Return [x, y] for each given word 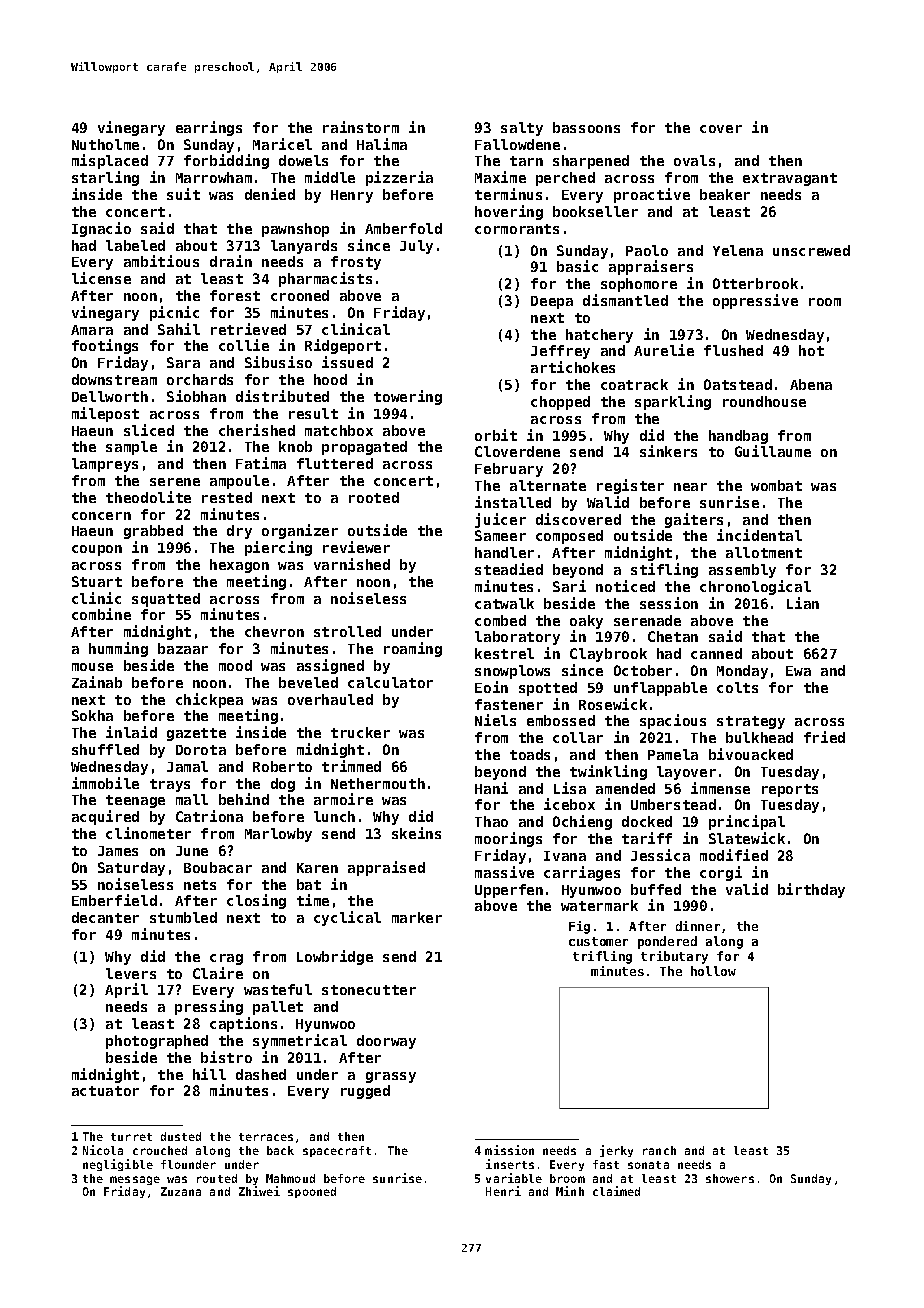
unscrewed [811, 250]
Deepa [552, 302]
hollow [713, 971]
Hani [491, 788]
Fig [579, 927]
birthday [811, 890]
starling [105, 178]
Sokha [92, 715]
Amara [92, 330]
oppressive [755, 301]
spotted [548, 689]
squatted [166, 600]
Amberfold [403, 228]
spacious [673, 721]
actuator [105, 1091]
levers [131, 973]
